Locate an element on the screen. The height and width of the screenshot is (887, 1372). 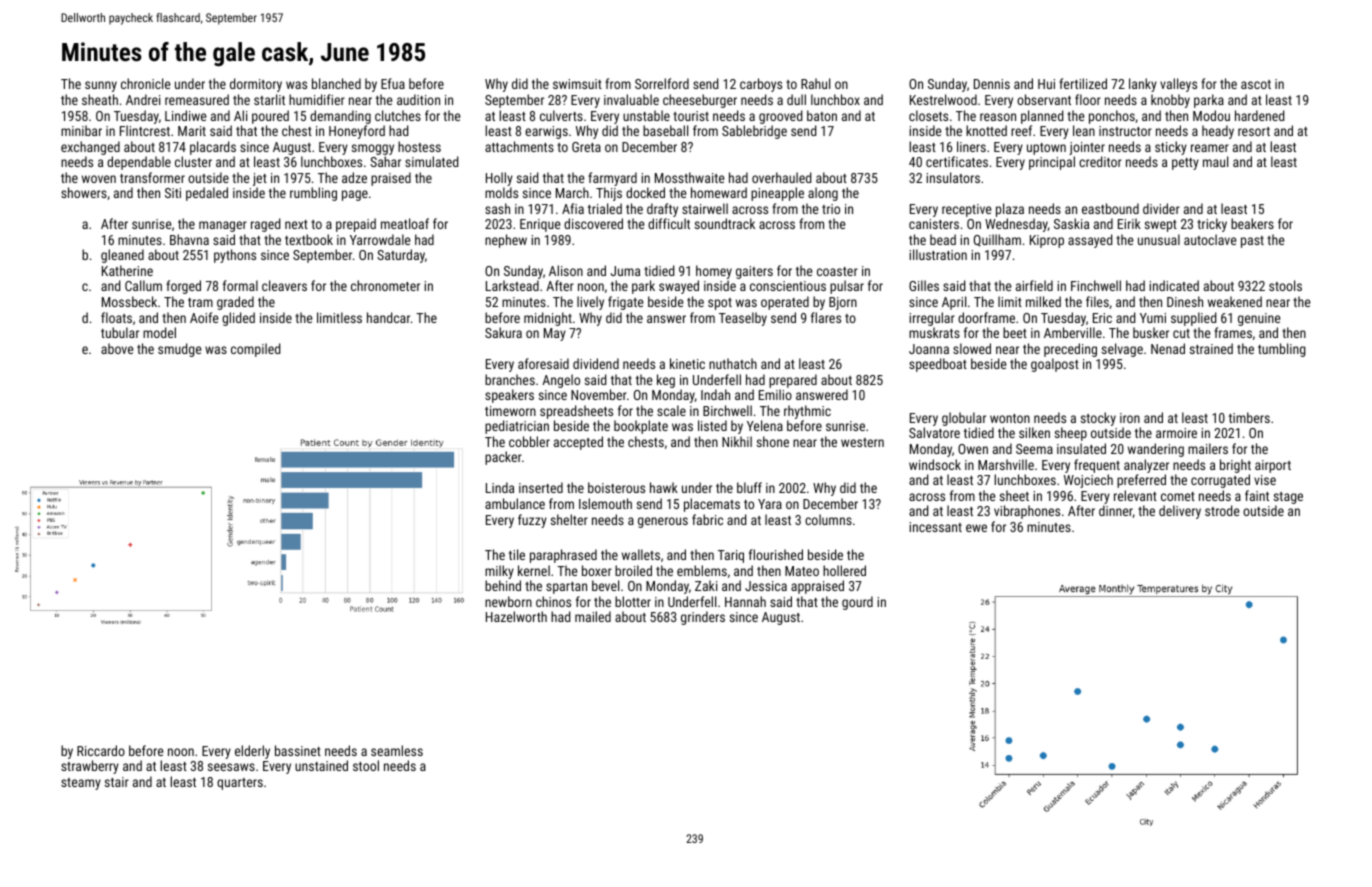
Efua is located at coordinates (393, 83).
